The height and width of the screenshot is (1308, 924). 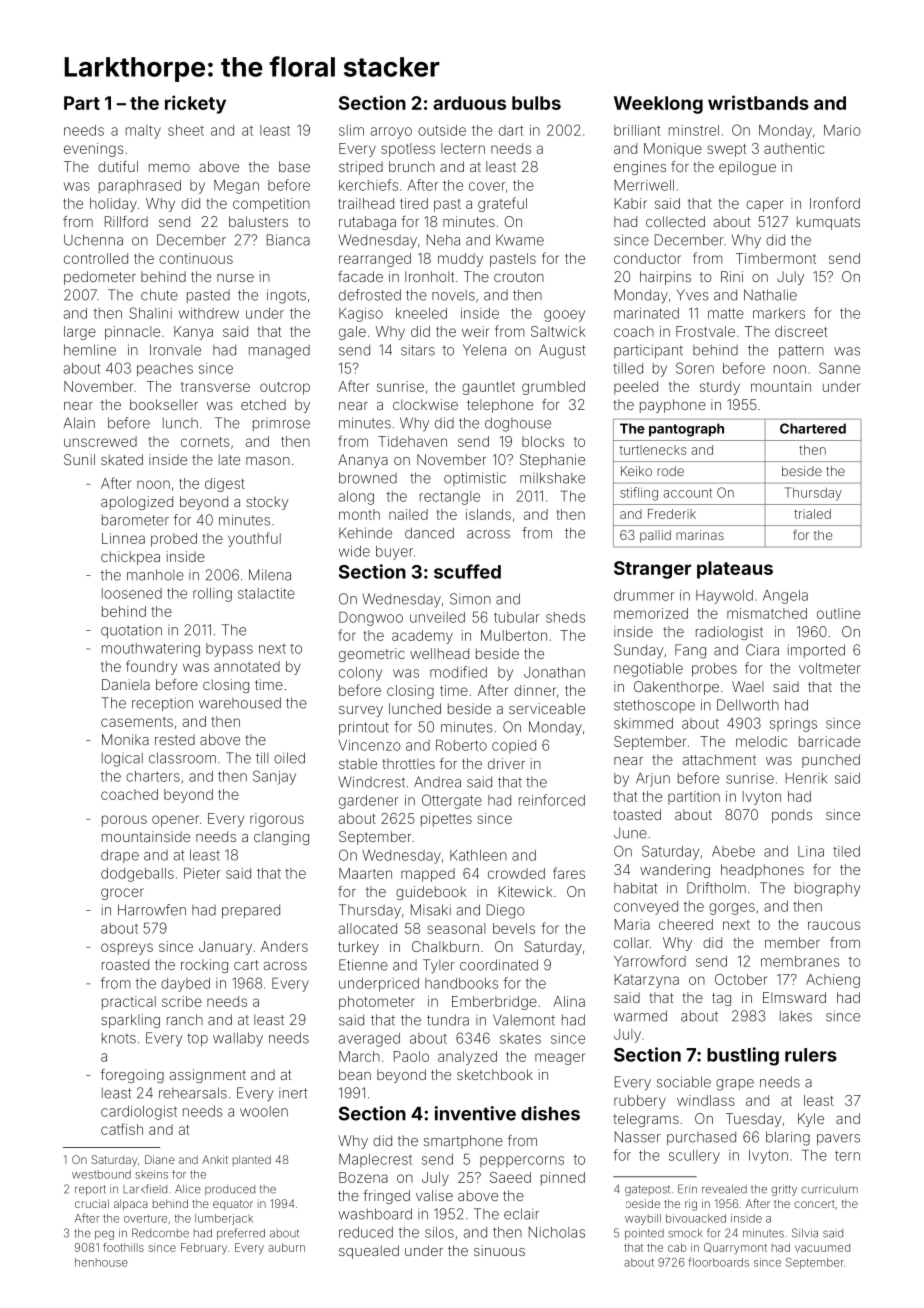 I want to click on raucous, so click(x=834, y=925).
